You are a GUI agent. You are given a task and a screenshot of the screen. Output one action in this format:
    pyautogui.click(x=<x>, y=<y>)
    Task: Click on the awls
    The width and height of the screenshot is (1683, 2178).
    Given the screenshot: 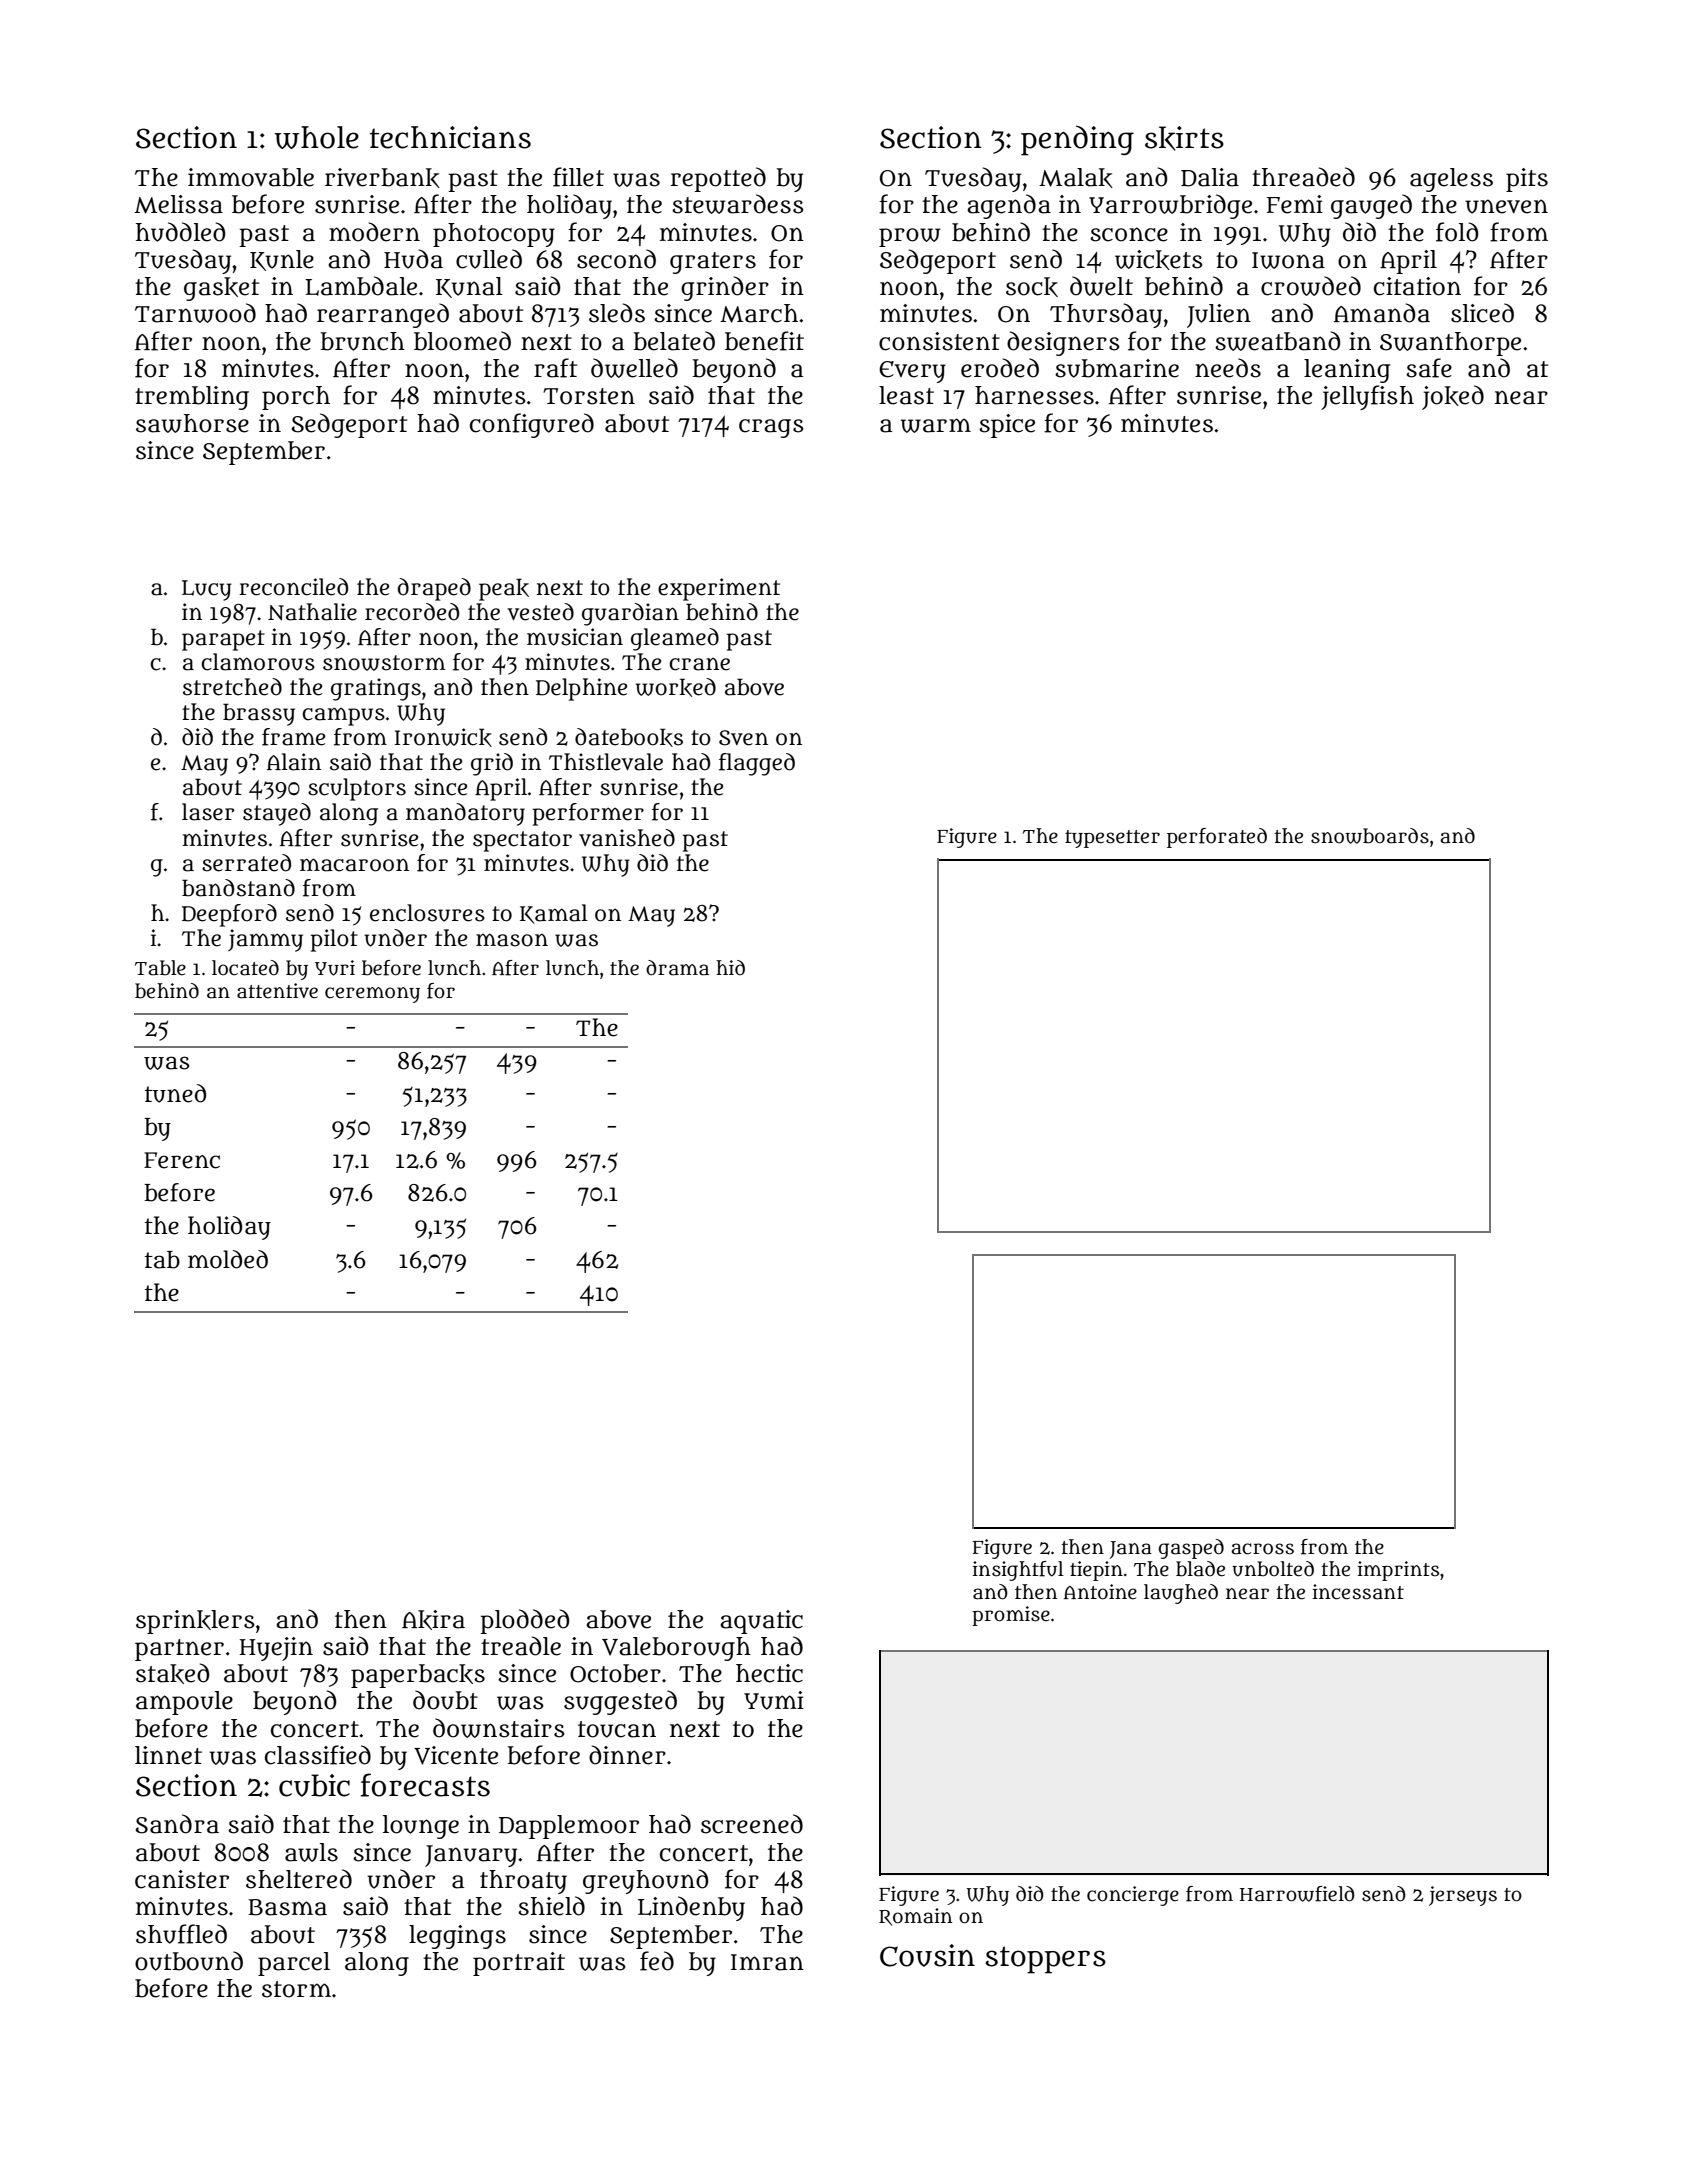 What is the action you would take?
    pyautogui.click(x=311, y=1852)
